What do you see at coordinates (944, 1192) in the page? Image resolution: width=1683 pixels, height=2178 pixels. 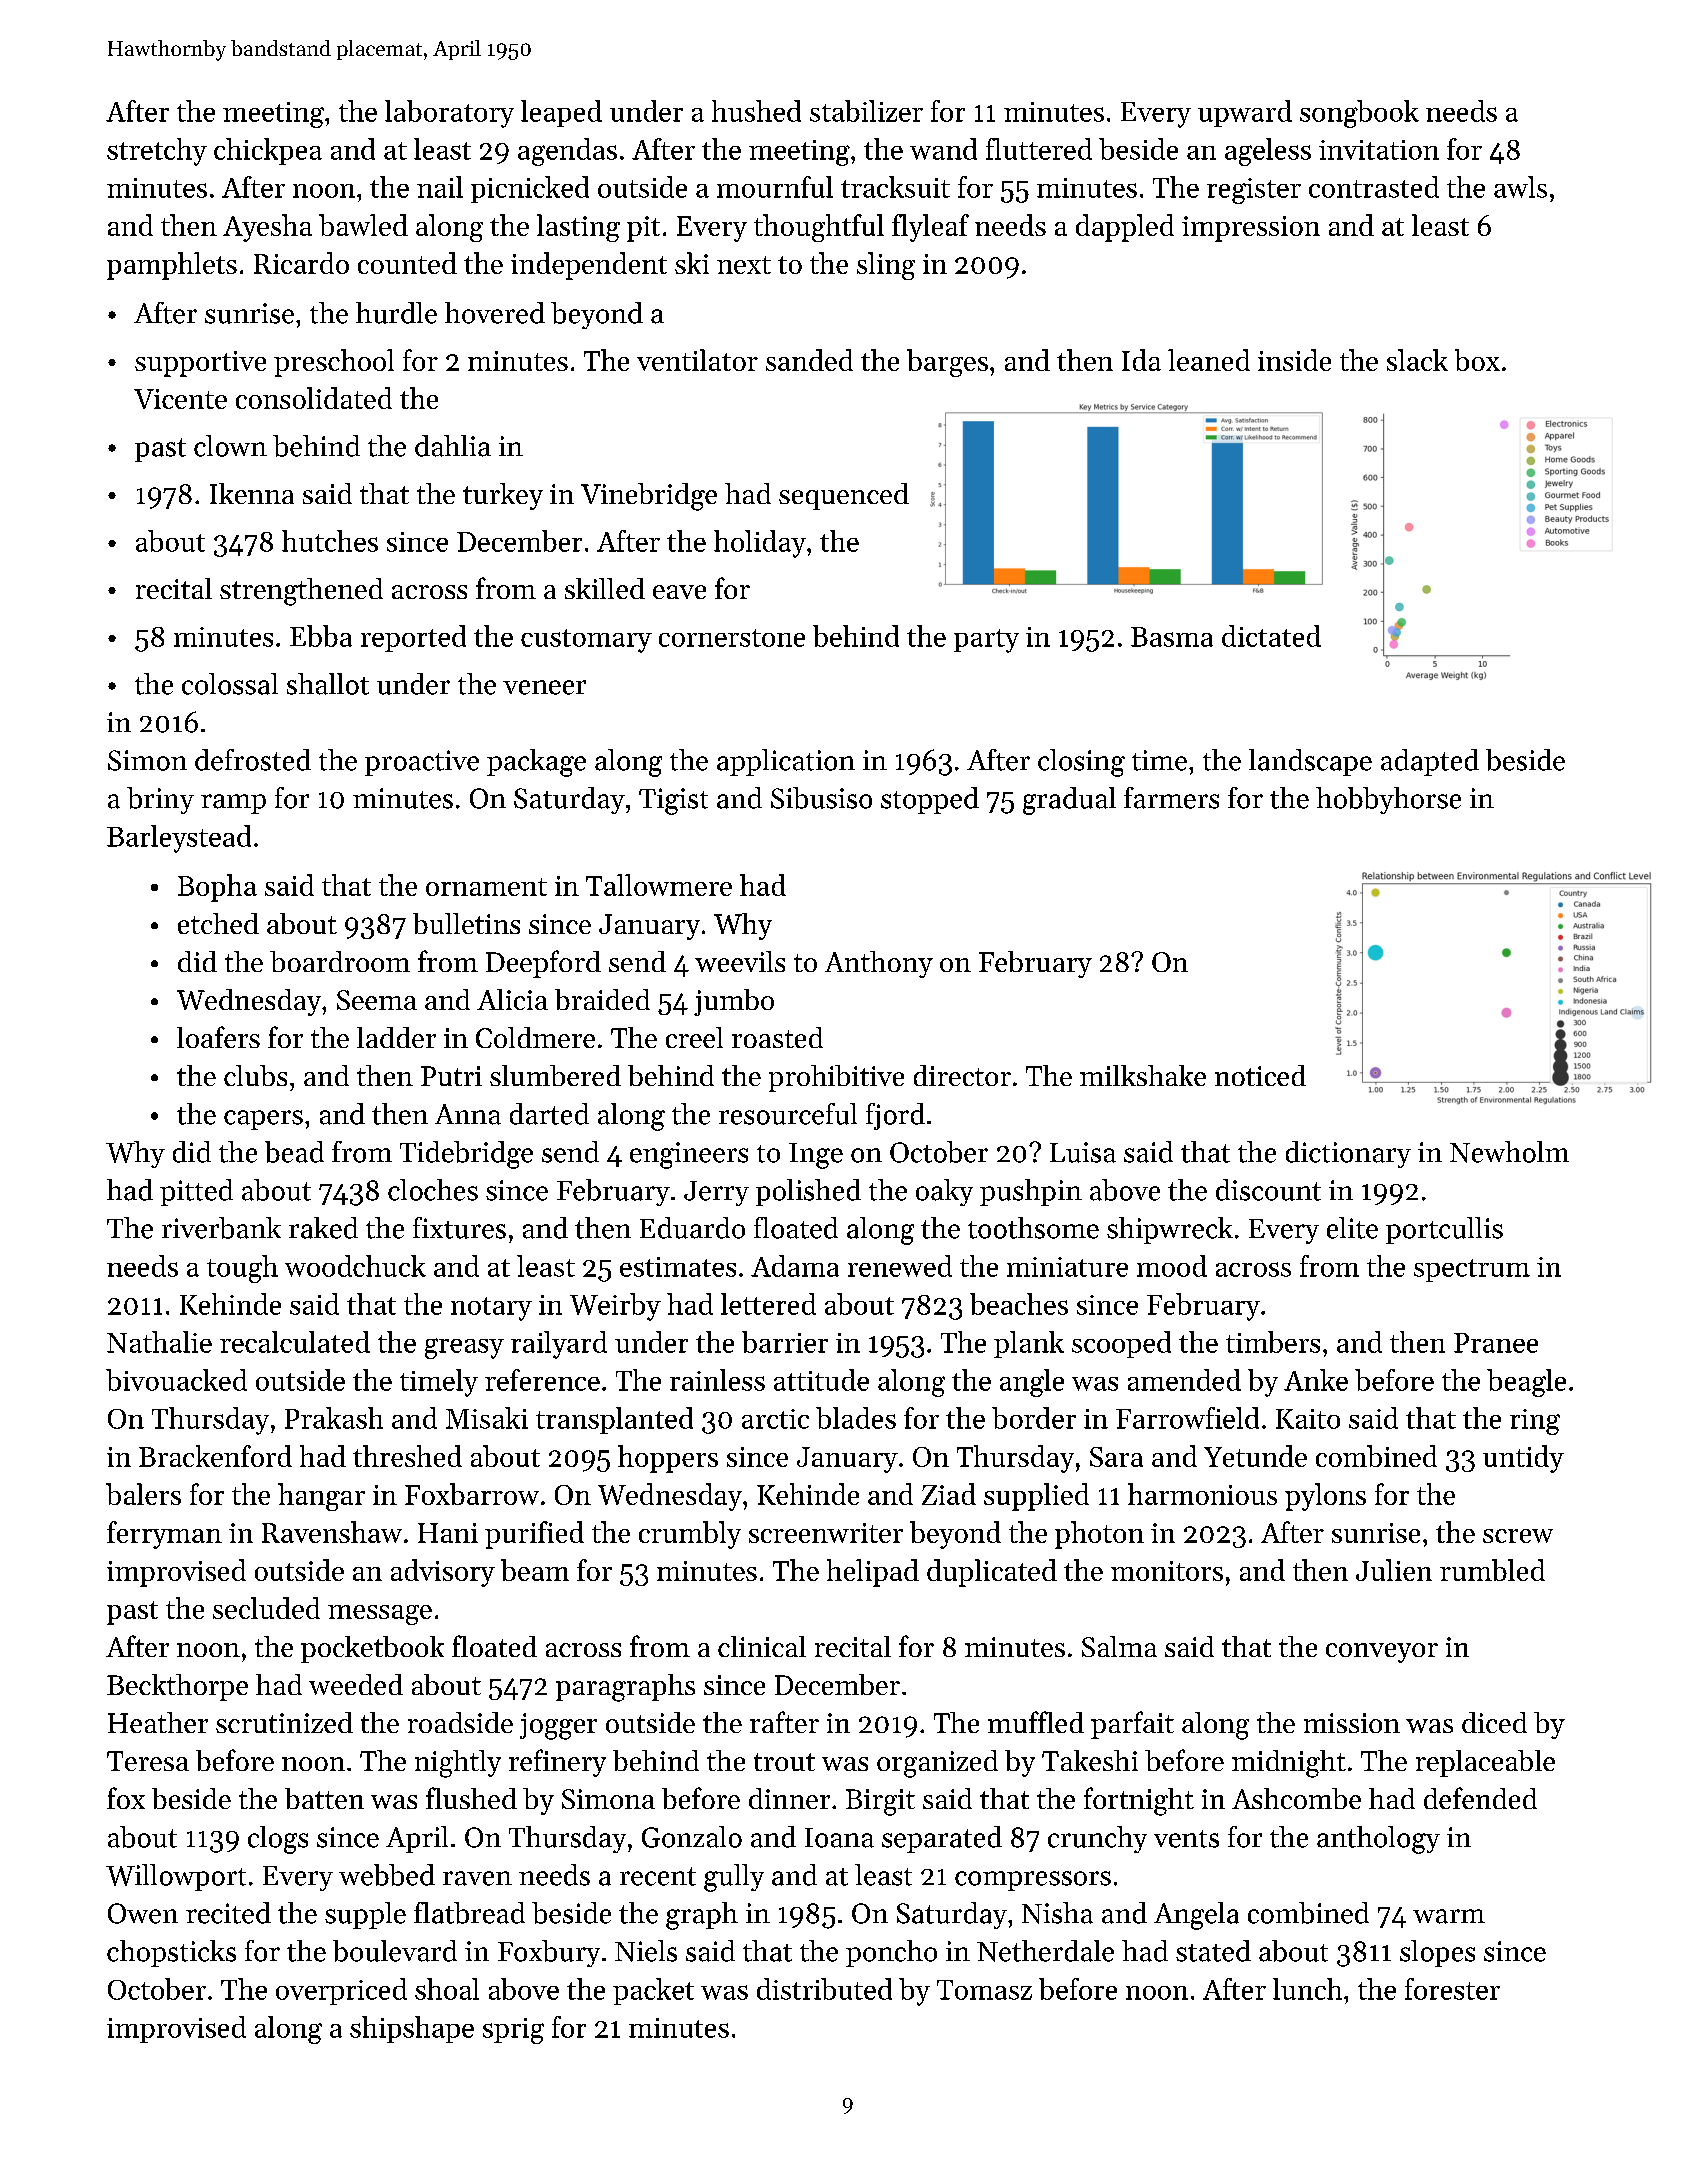 I see `oaky` at bounding box center [944, 1192].
